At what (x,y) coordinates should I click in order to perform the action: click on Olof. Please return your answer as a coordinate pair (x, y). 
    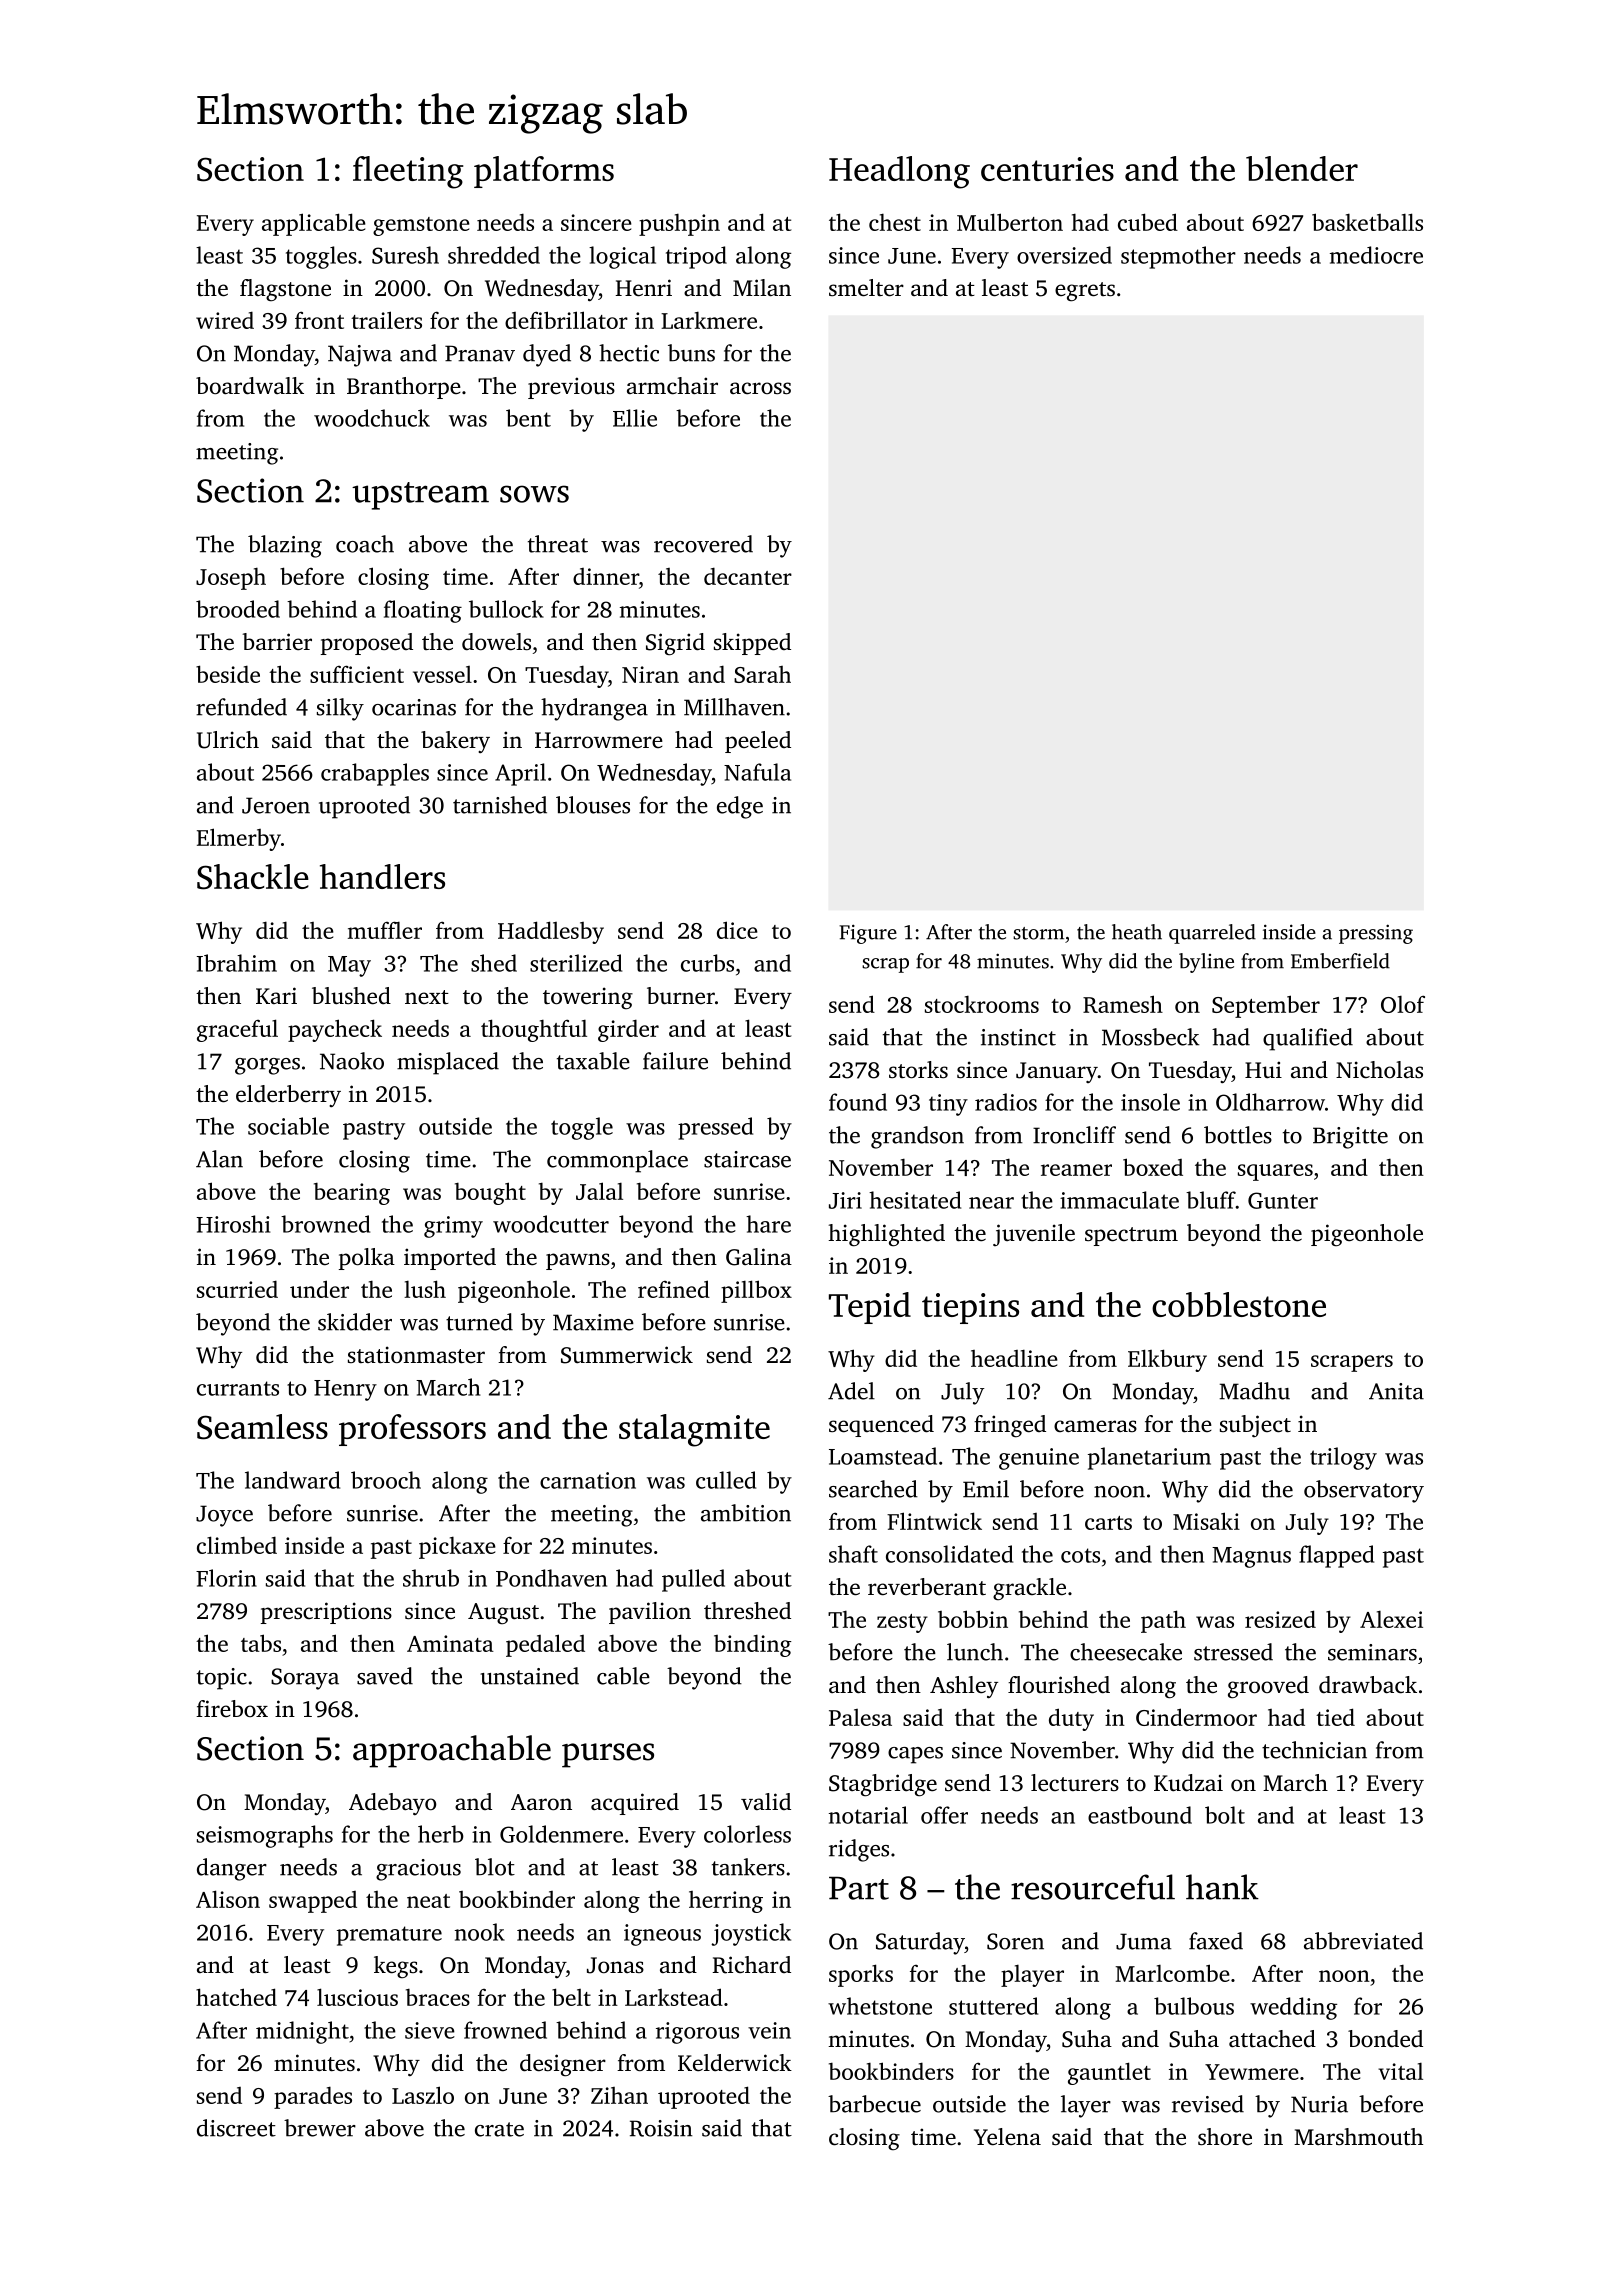
    Looking at the image, I should click on (1403, 1004).
